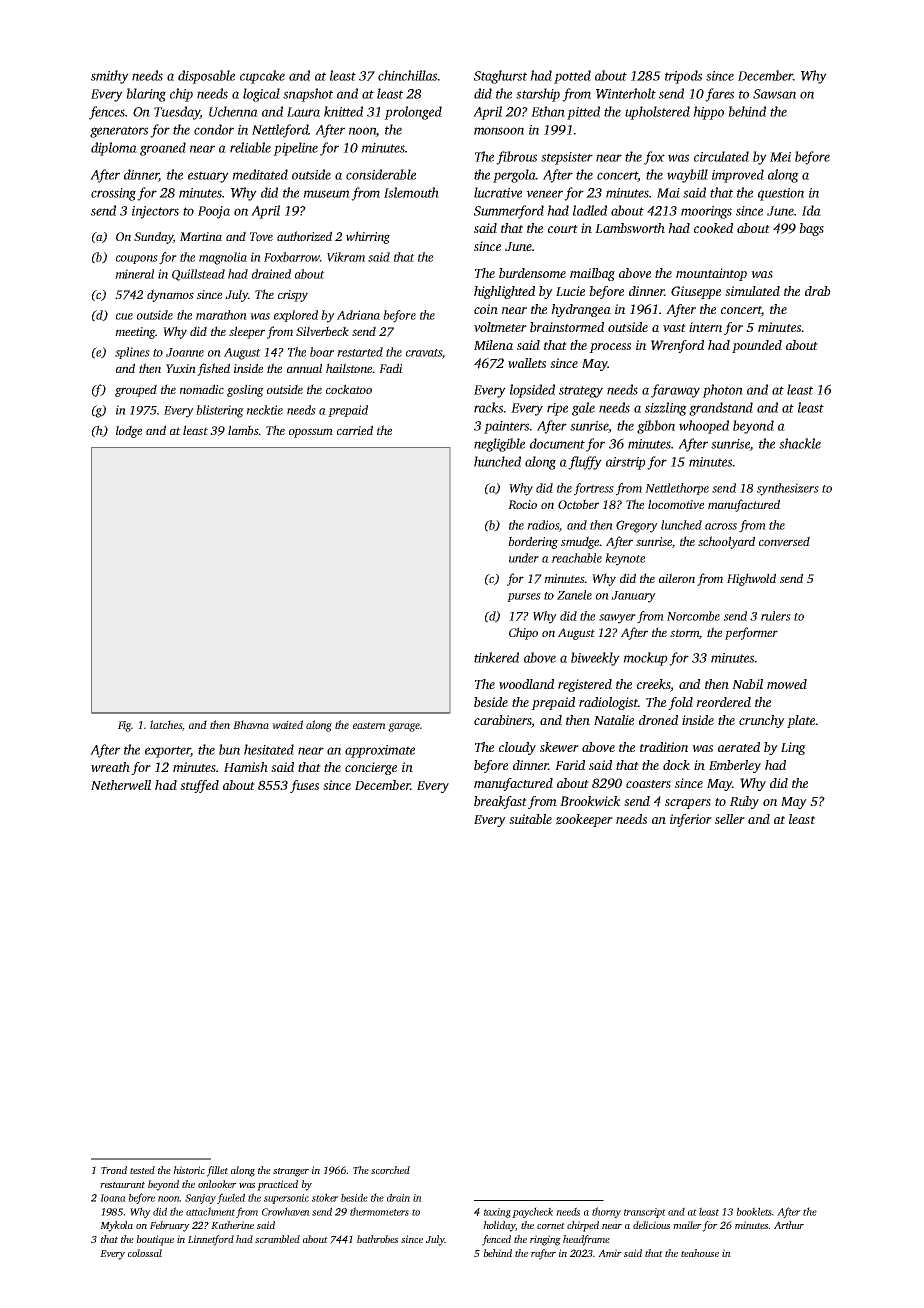 The width and height of the page is (924, 1308). I want to click on stuffed, so click(199, 786).
